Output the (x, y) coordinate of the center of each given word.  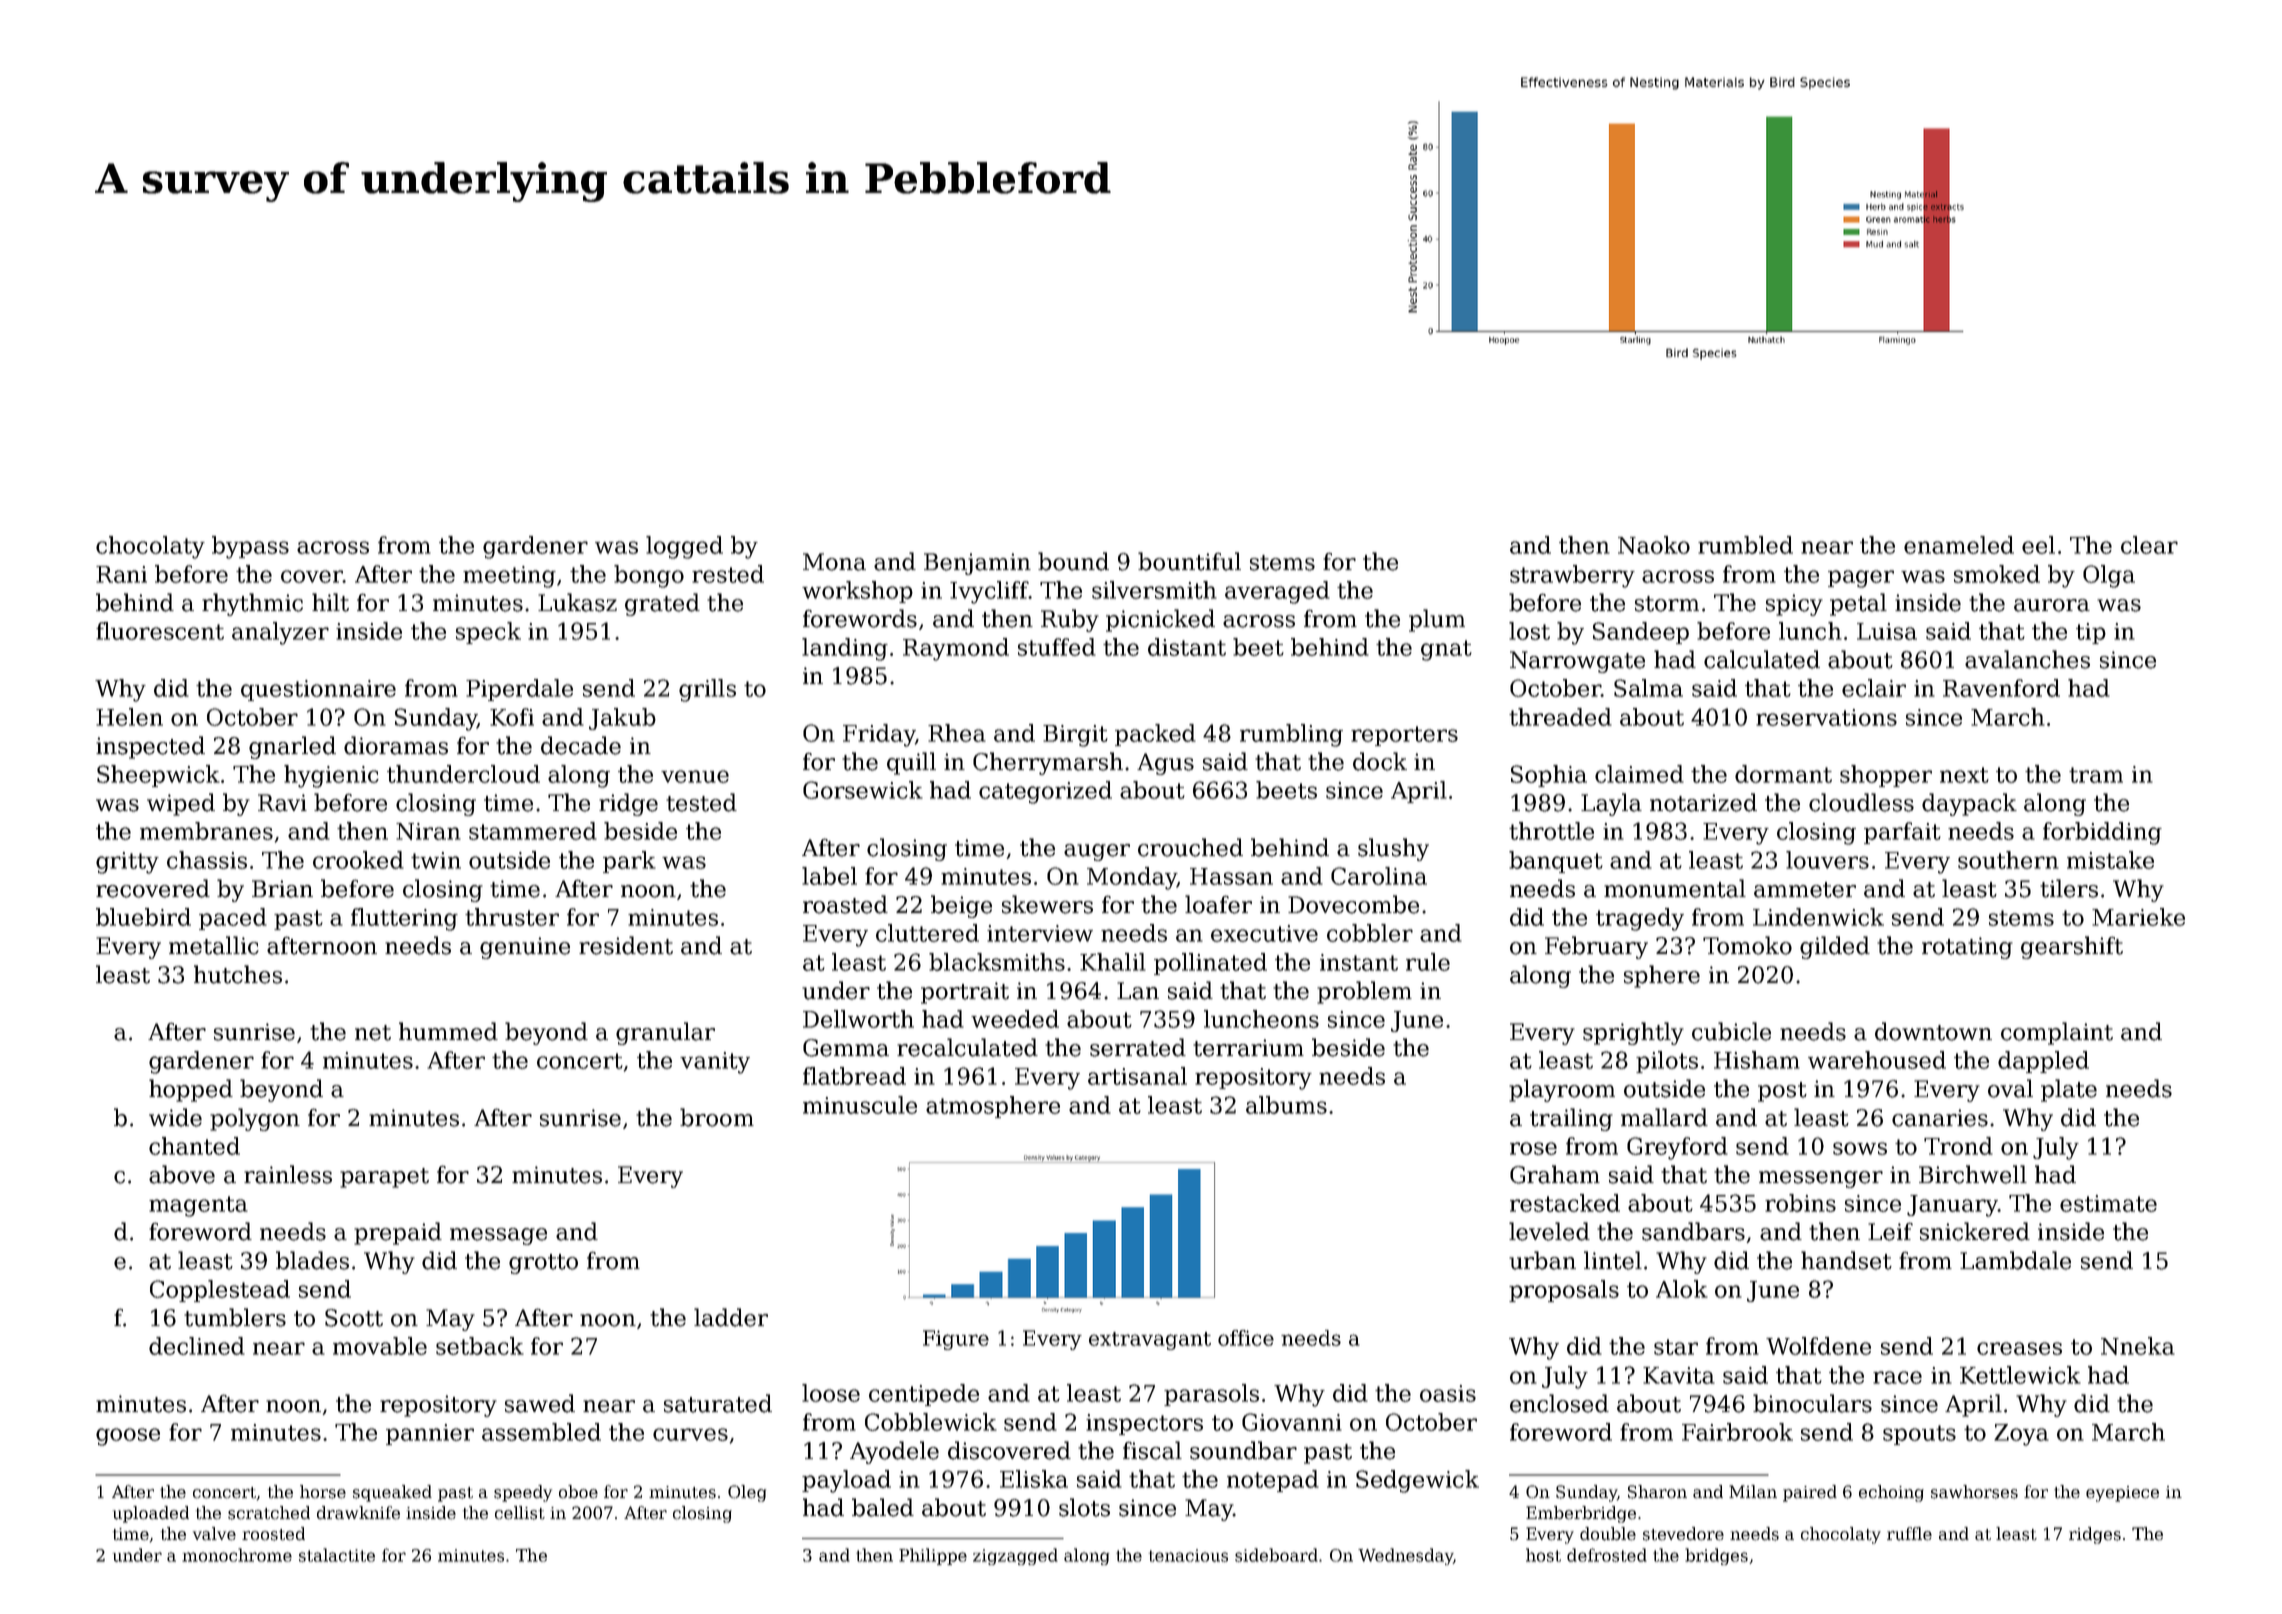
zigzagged (1015, 1556)
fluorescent (160, 631)
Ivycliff (989, 592)
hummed (448, 1031)
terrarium (1248, 1048)
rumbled (1745, 545)
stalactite (337, 1555)
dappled (2043, 1062)
